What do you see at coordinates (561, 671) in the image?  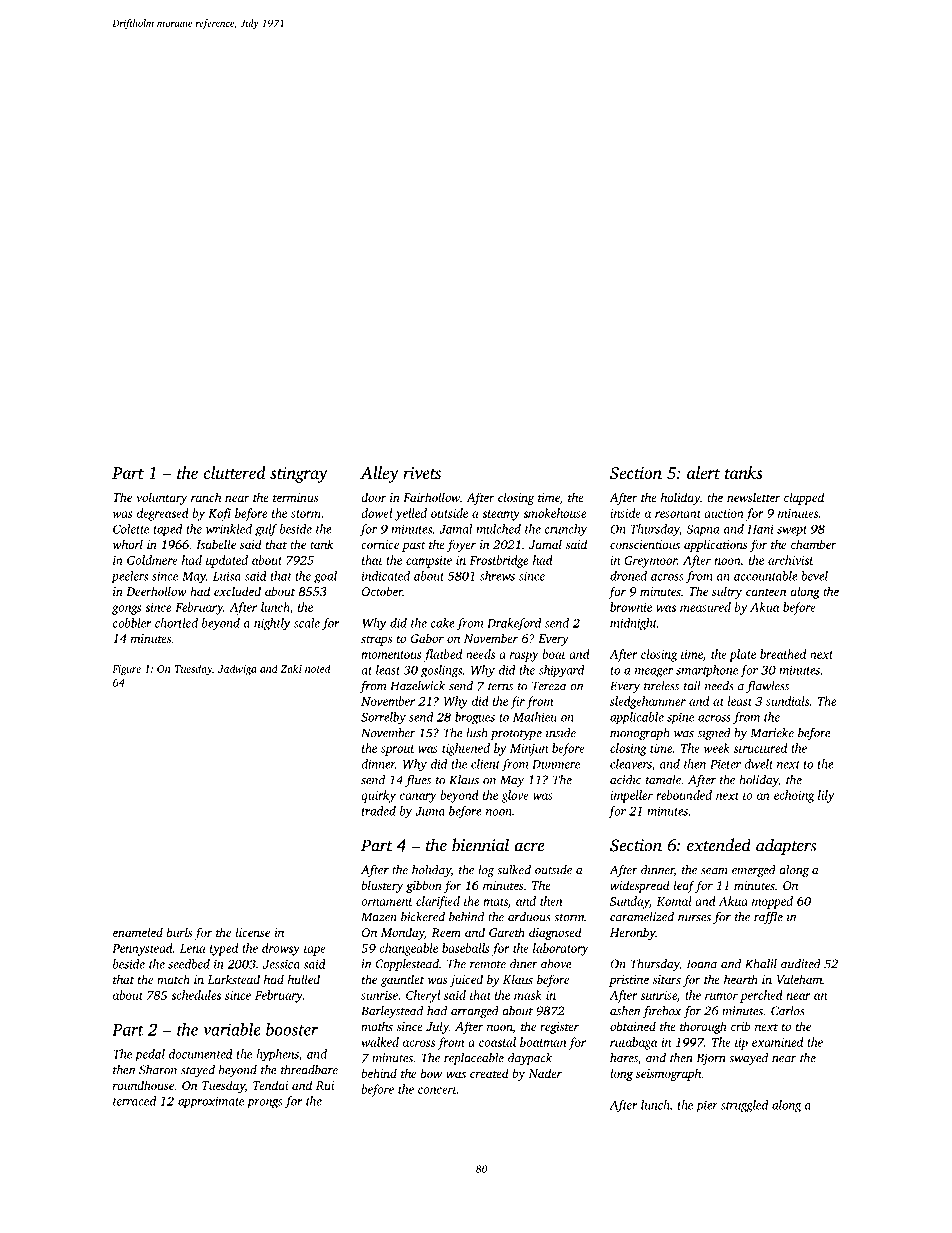 I see `shipyard` at bounding box center [561, 671].
